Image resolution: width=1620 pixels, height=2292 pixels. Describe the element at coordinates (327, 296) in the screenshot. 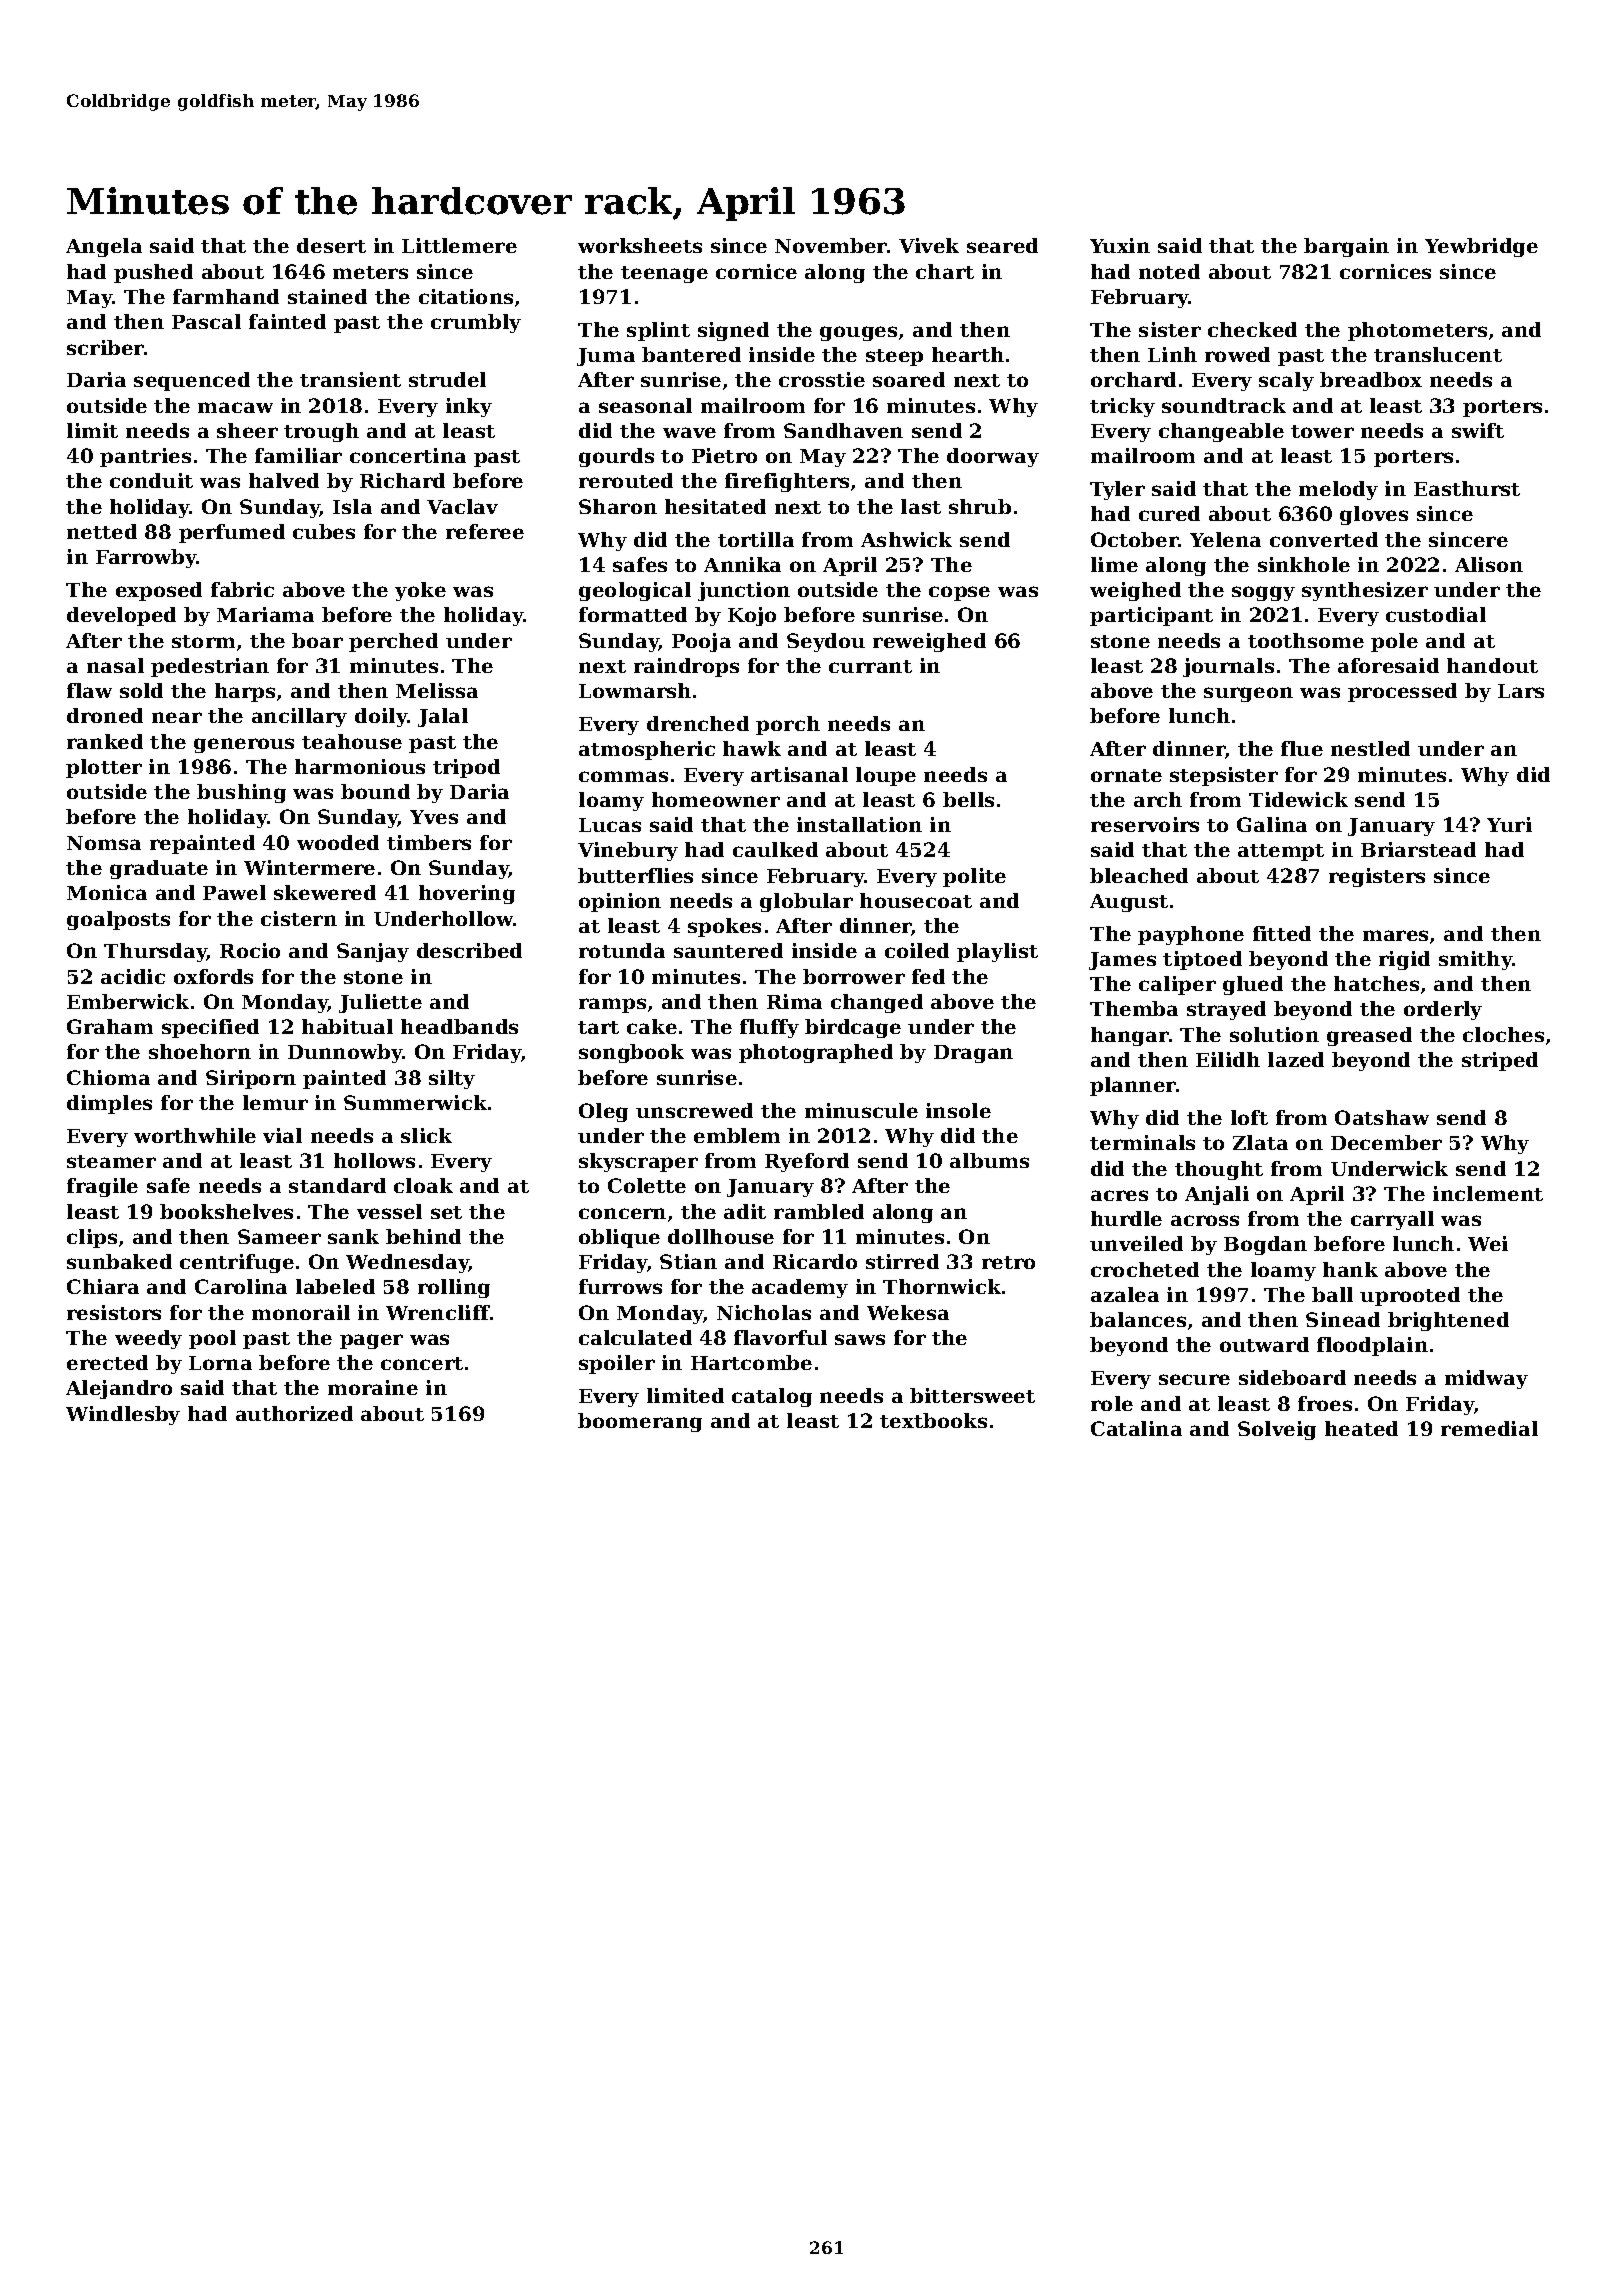

I see `stained` at that location.
